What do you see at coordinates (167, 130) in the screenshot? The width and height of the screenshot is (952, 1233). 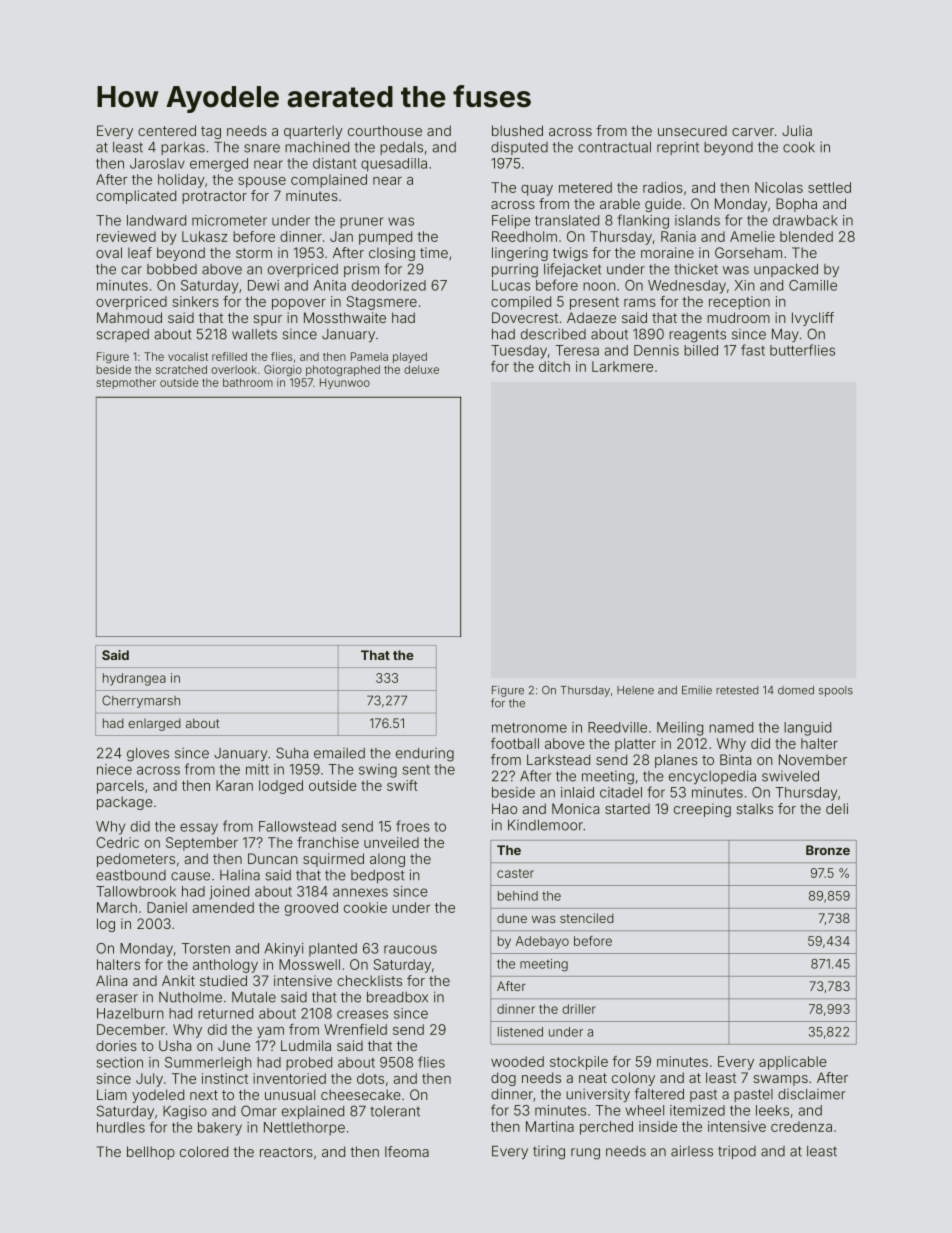 I see `centered` at bounding box center [167, 130].
